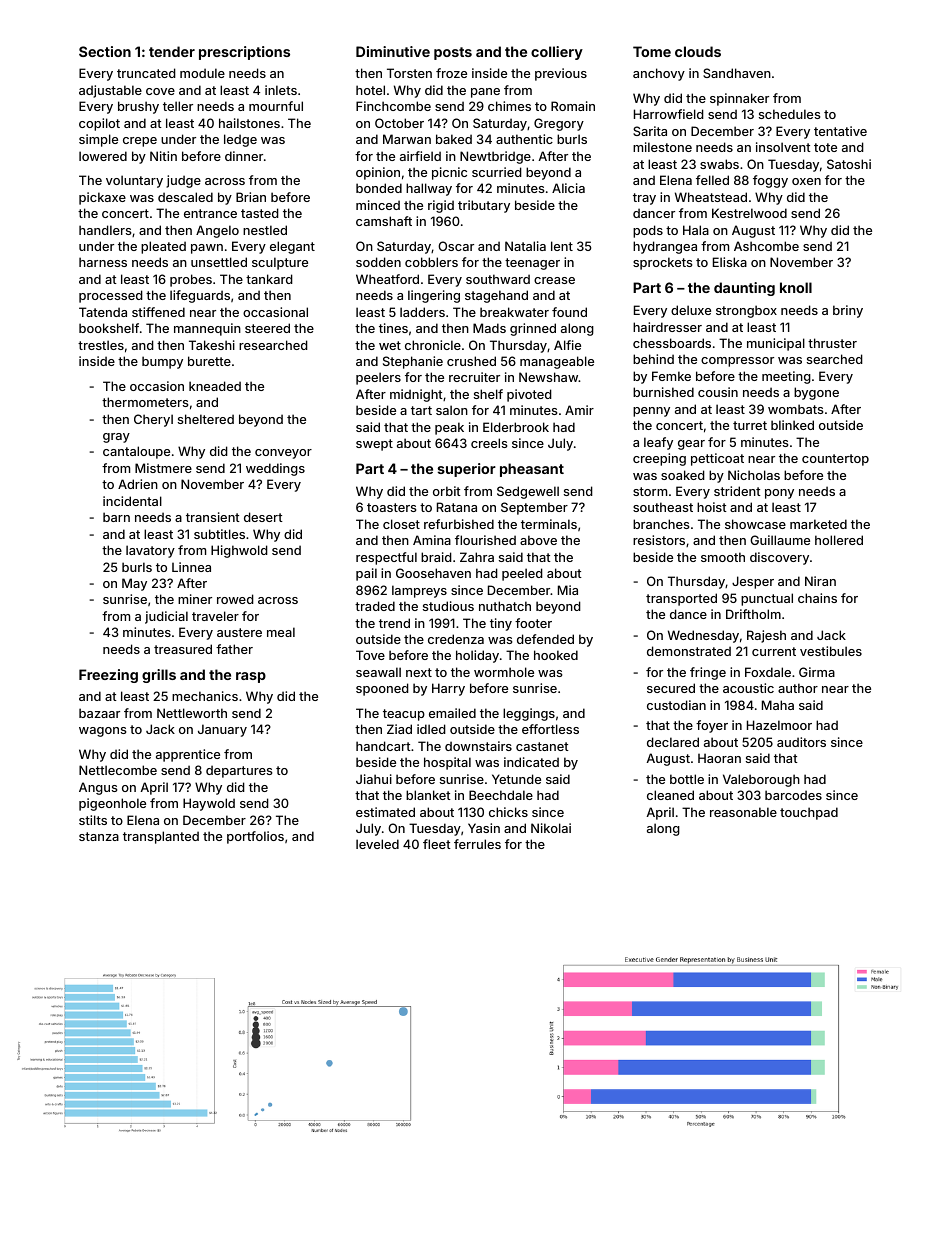 This screenshot has width=952, height=1233. I want to click on colliery, so click(557, 53).
